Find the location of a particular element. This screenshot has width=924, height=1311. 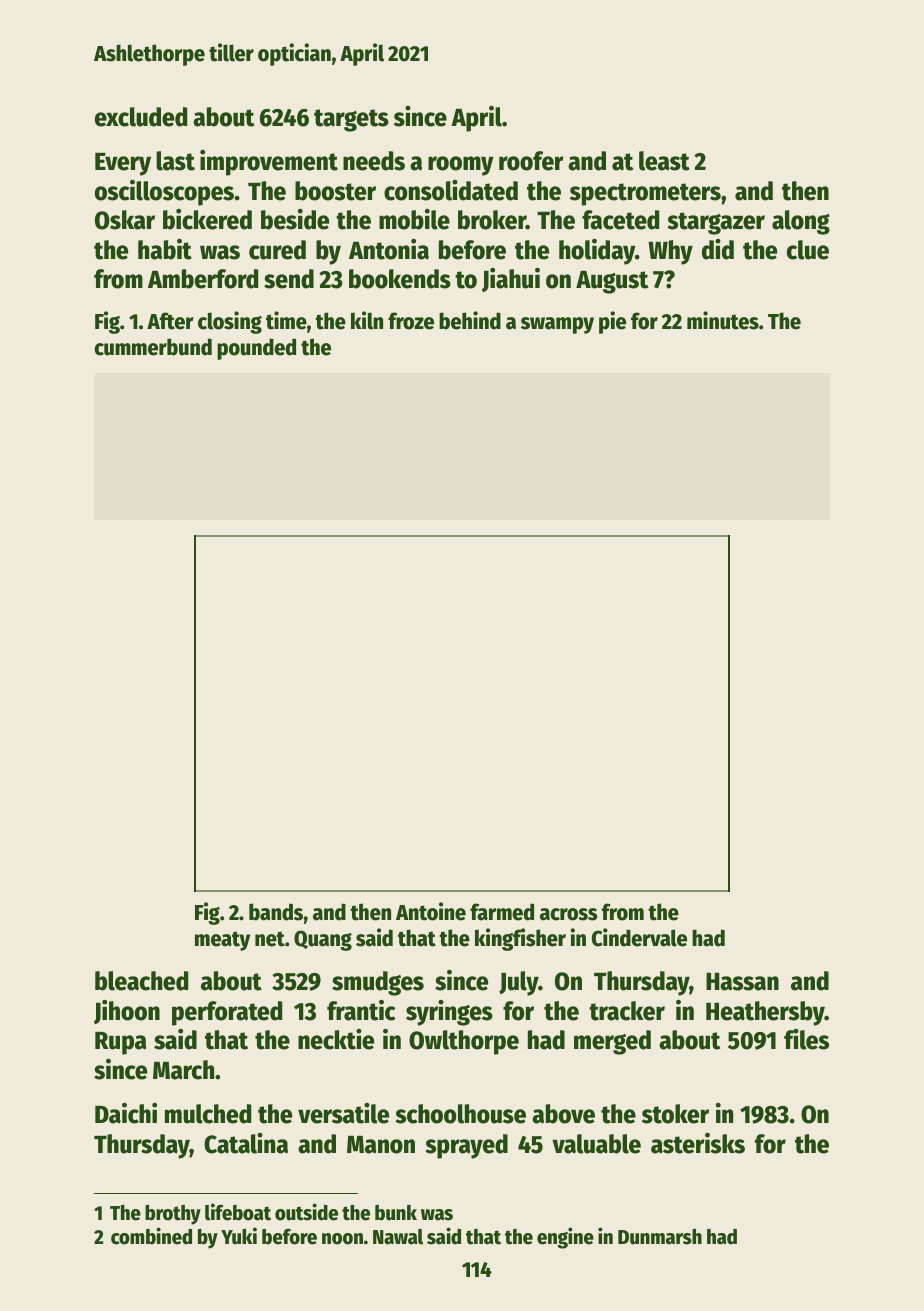

targets is located at coordinates (351, 120).
